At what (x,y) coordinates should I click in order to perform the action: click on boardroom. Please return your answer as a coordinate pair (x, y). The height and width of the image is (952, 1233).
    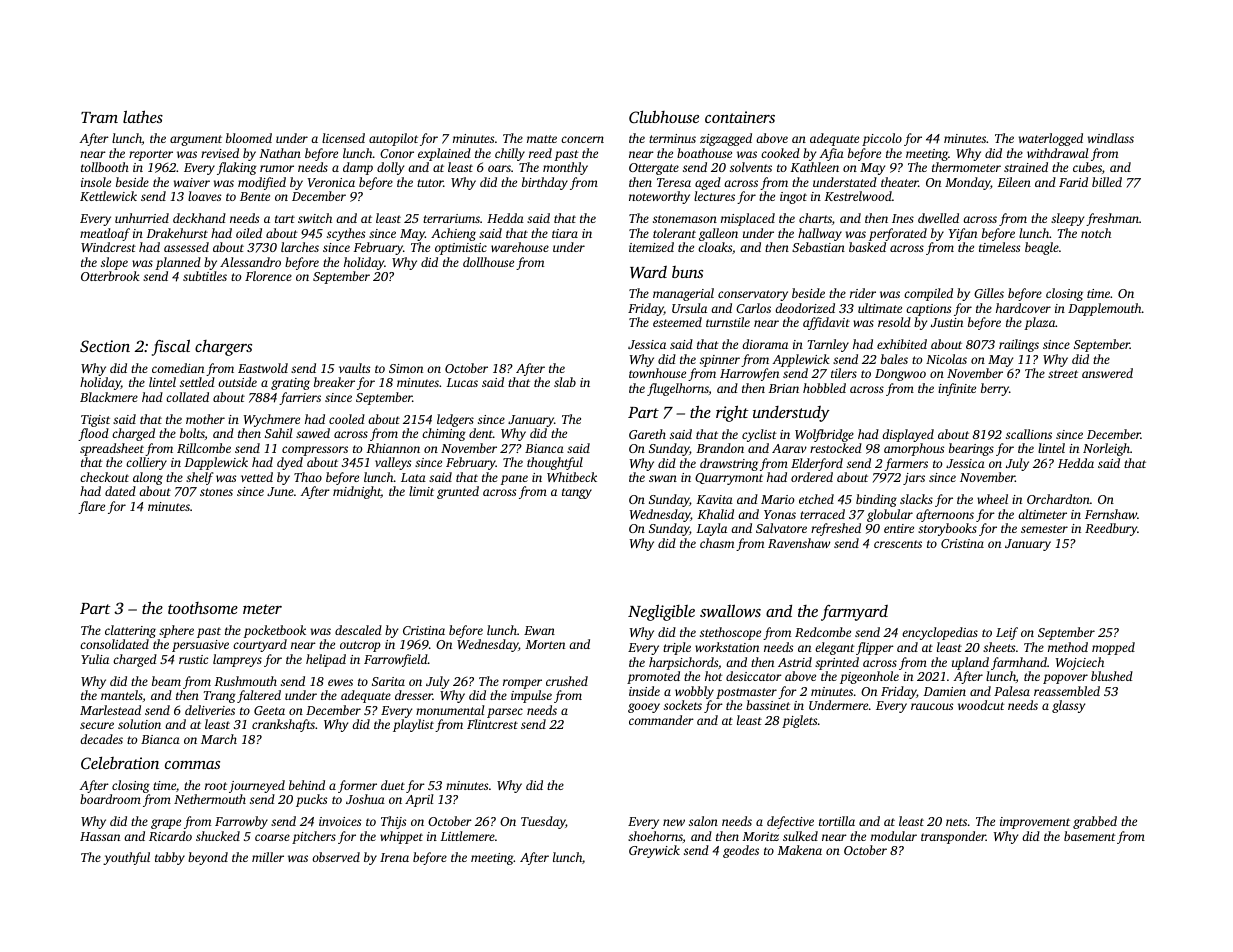
    Looking at the image, I should click on (110, 799).
